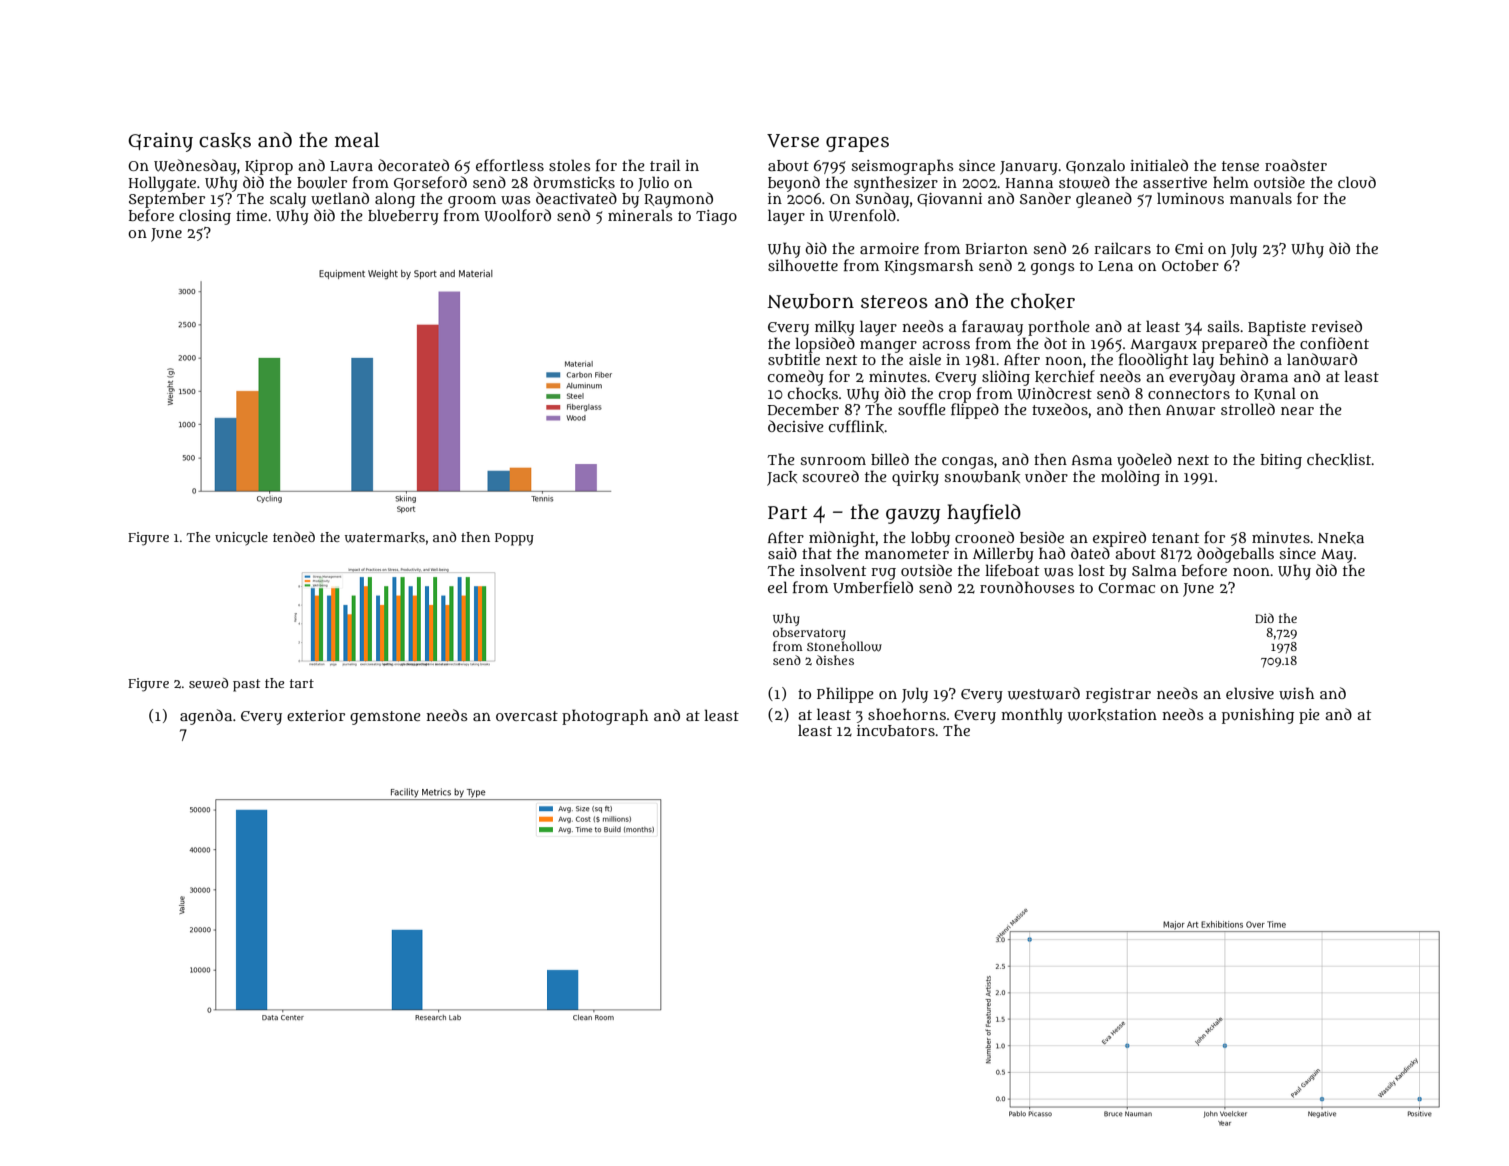  Describe the element at coordinates (793, 141) in the image. I see `Verse` at that location.
